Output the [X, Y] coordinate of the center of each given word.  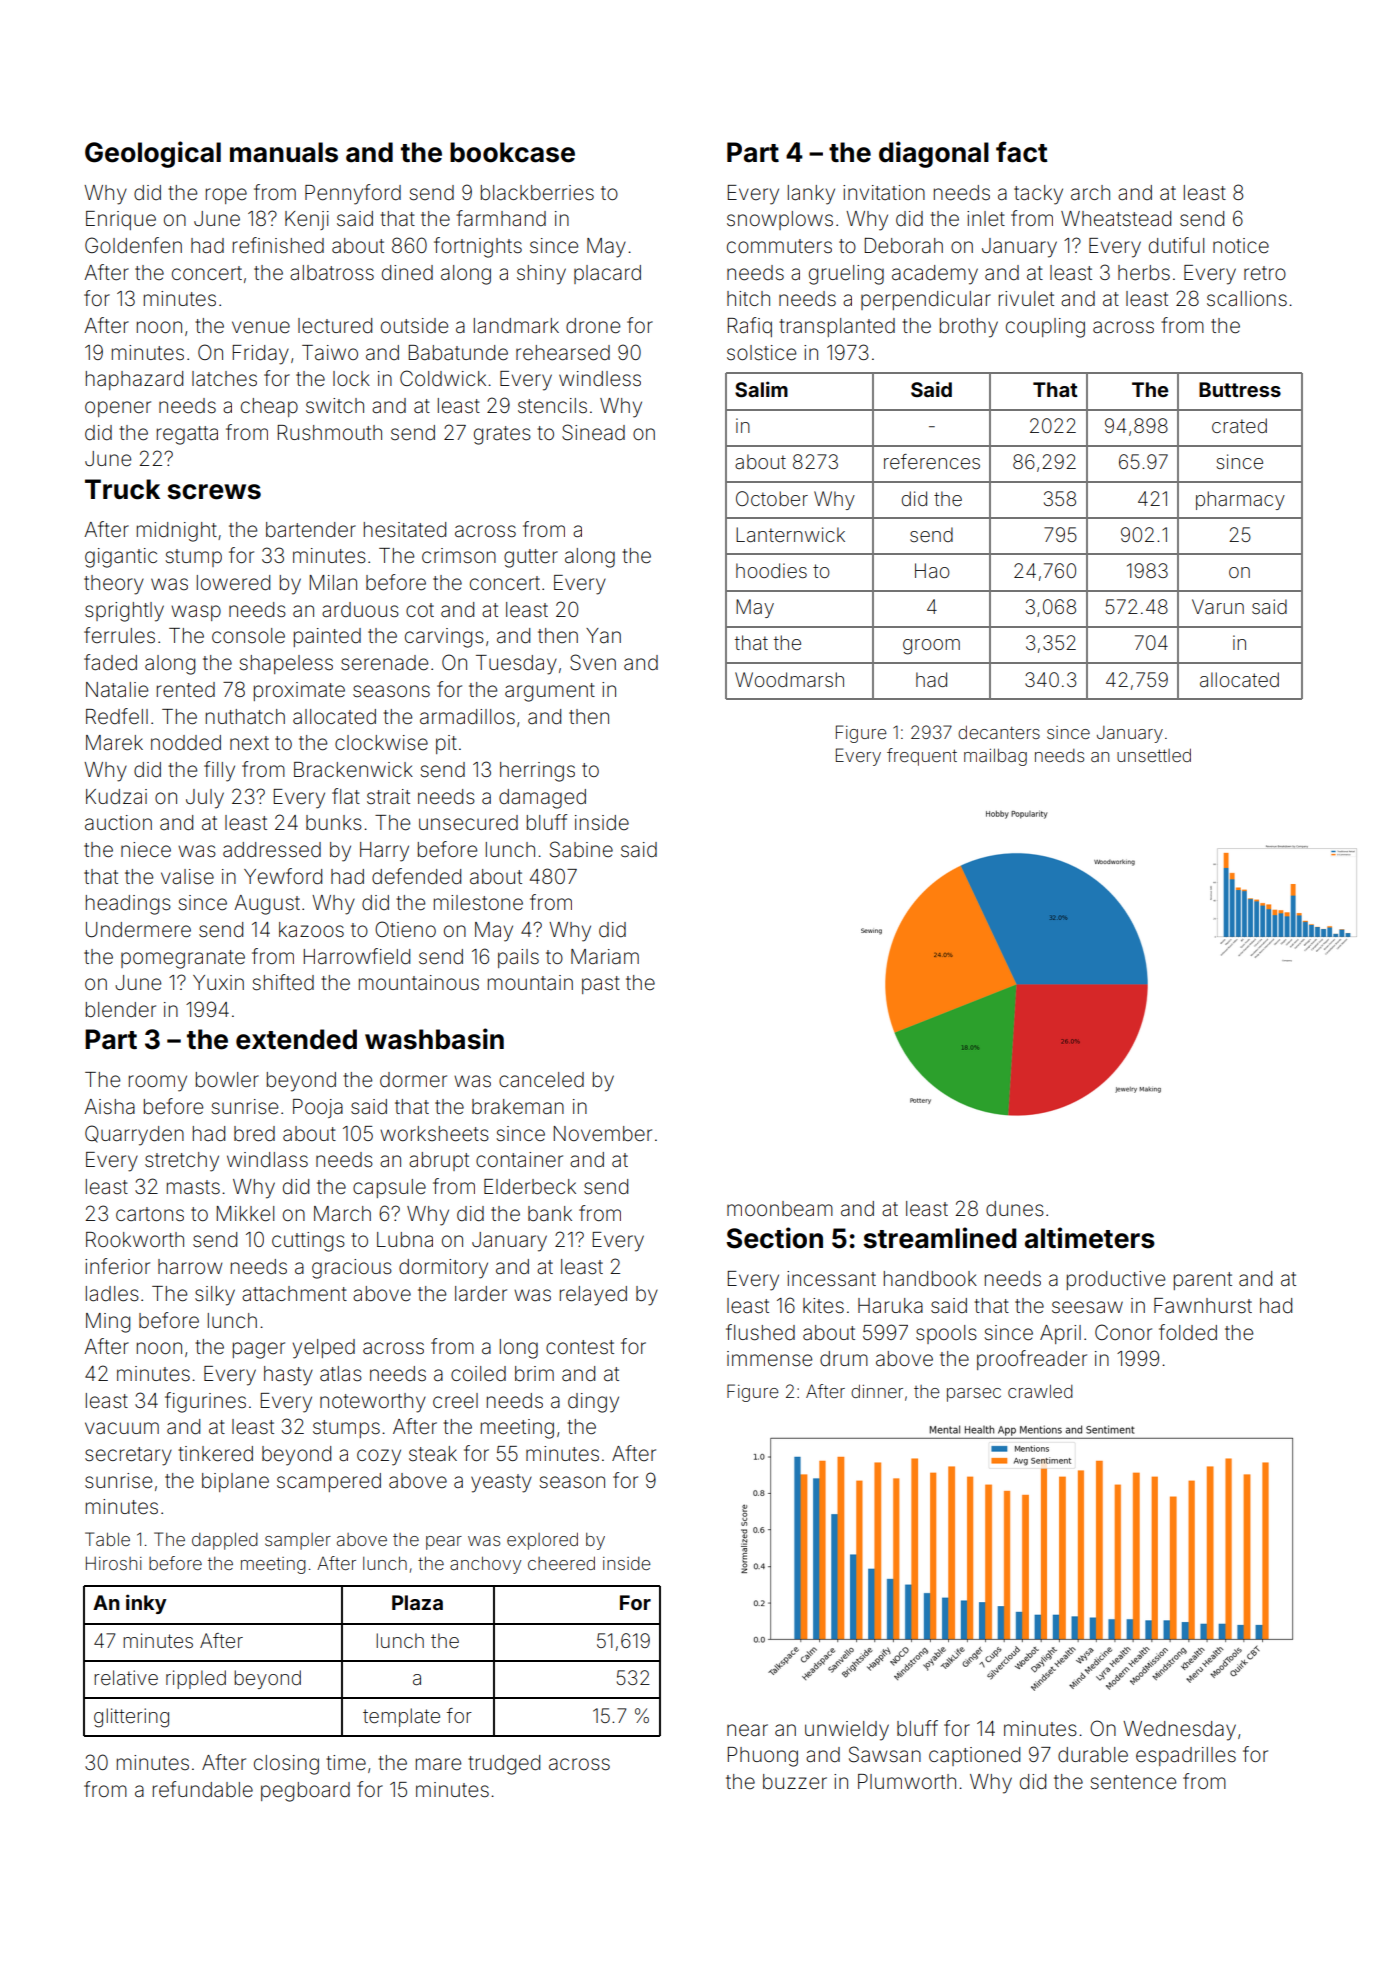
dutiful [1176, 245]
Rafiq [750, 327]
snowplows [780, 220]
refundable [203, 1789]
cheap [269, 407]
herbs [1144, 273]
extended [296, 1039]
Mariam [605, 956]
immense [769, 1359]
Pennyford [353, 194]
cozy [379, 1457]
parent [1203, 1281]
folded [1188, 1332]
